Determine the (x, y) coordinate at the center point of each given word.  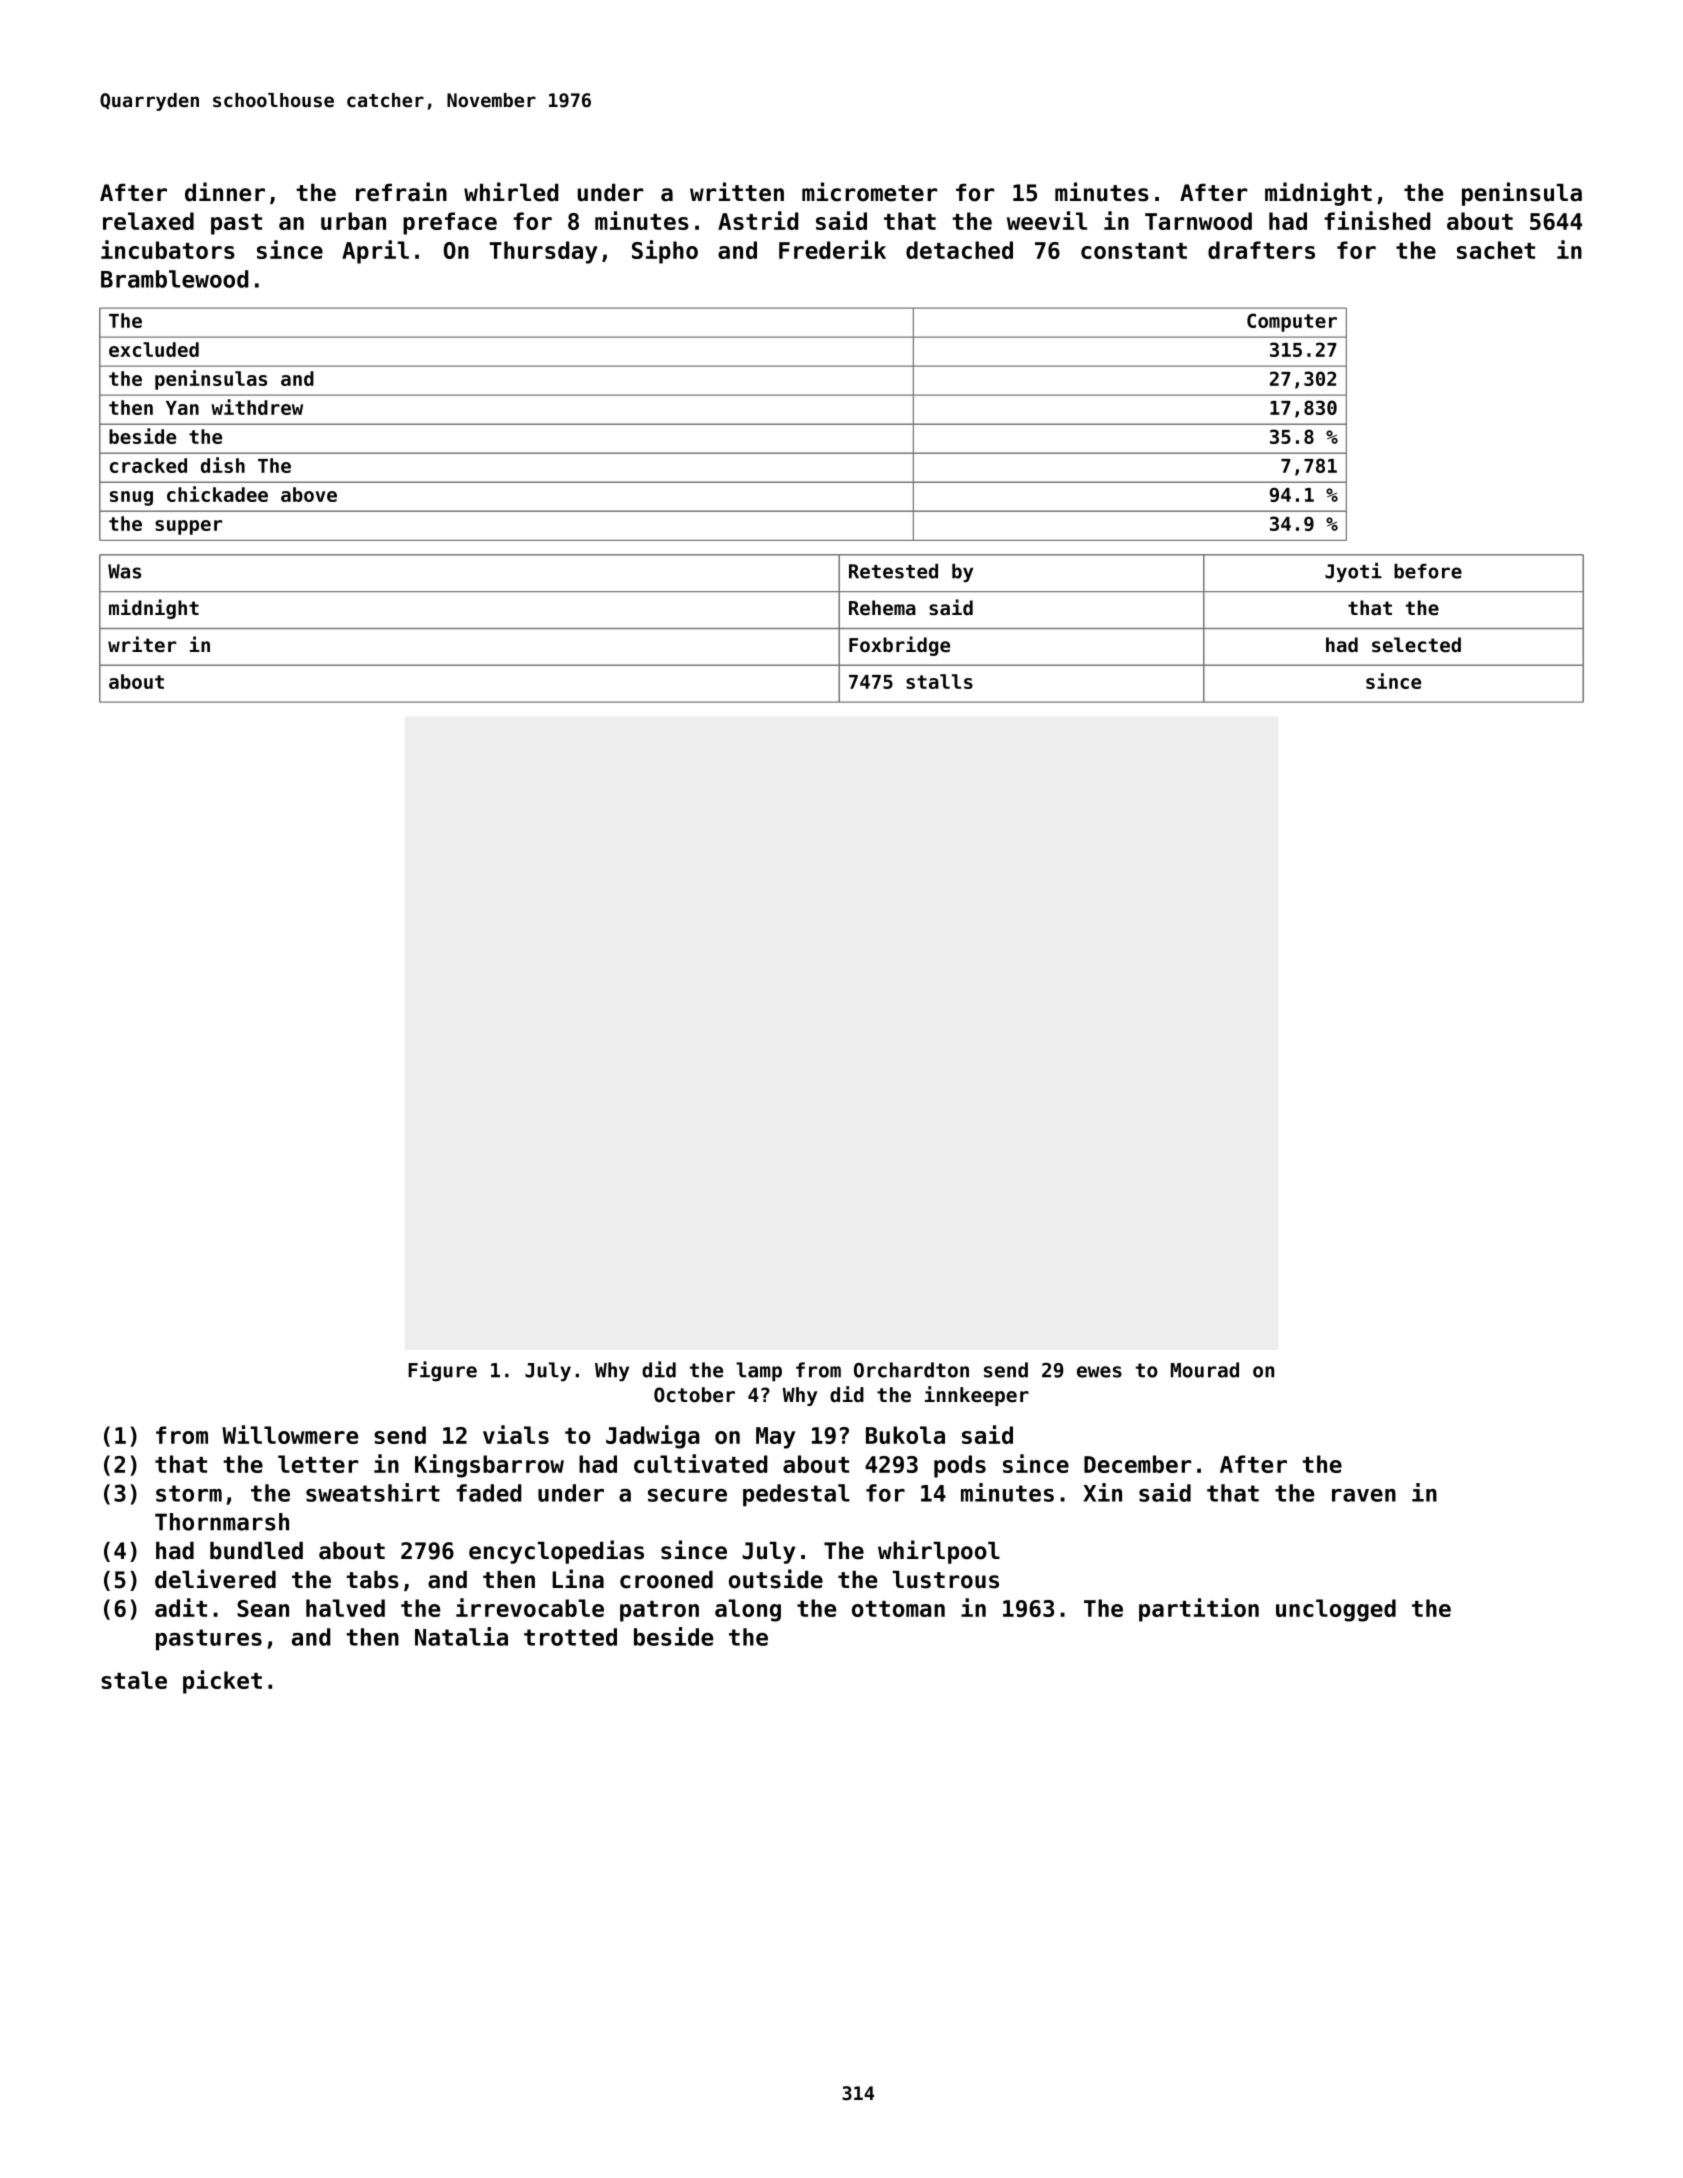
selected (1416, 645)
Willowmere (290, 1434)
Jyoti (1353, 572)
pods (960, 1466)
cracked (148, 465)
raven (1364, 1495)
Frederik (832, 249)
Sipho (665, 252)
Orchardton (911, 1370)
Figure (442, 1371)
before (1428, 571)
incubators (168, 249)
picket (222, 1682)
